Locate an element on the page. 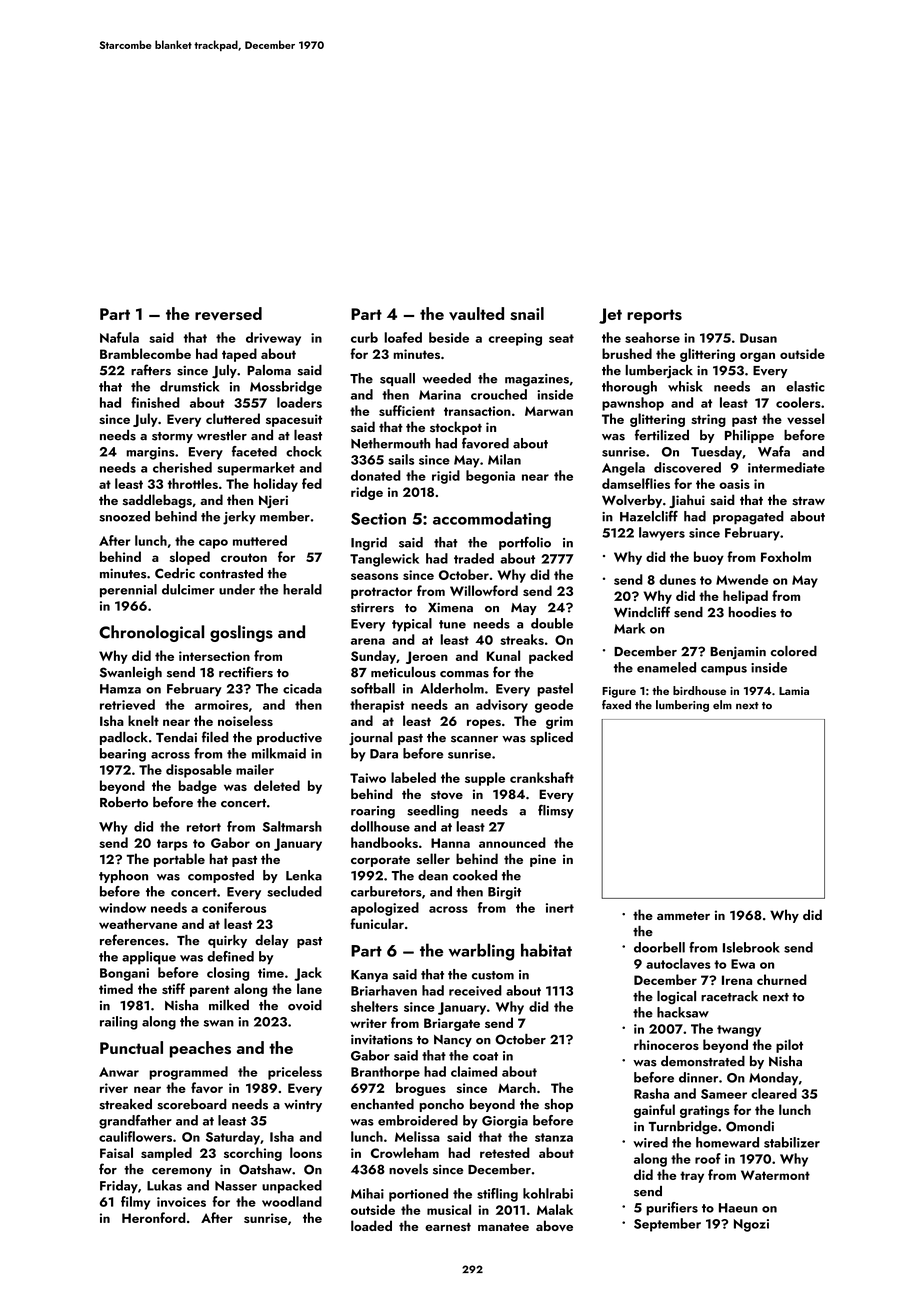 Image resolution: width=924 pixels, height=1308 pixels. seedling is located at coordinates (433, 812).
